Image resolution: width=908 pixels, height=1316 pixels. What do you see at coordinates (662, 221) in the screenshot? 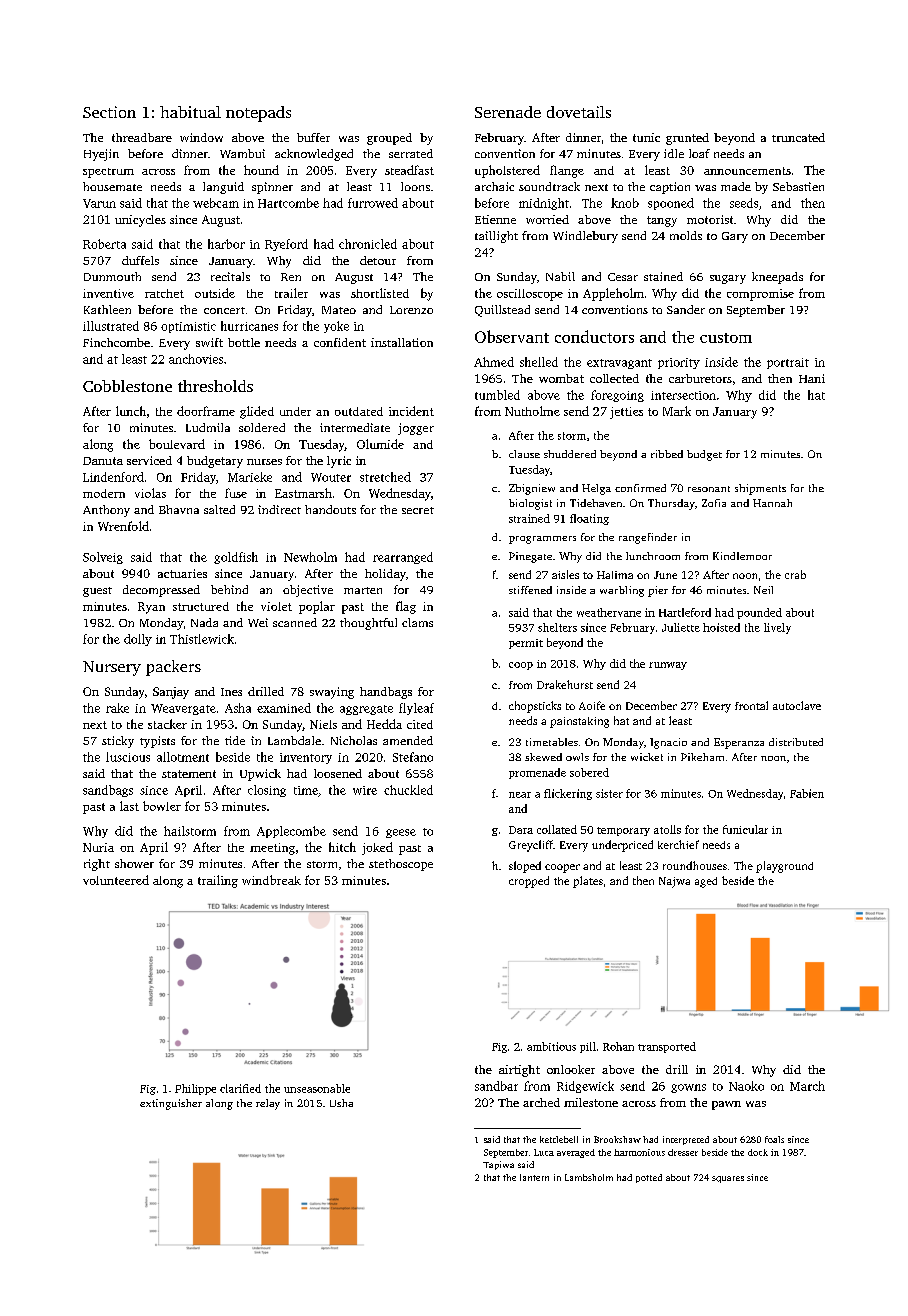
I see `tangy` at bounding box center [662, 221].
